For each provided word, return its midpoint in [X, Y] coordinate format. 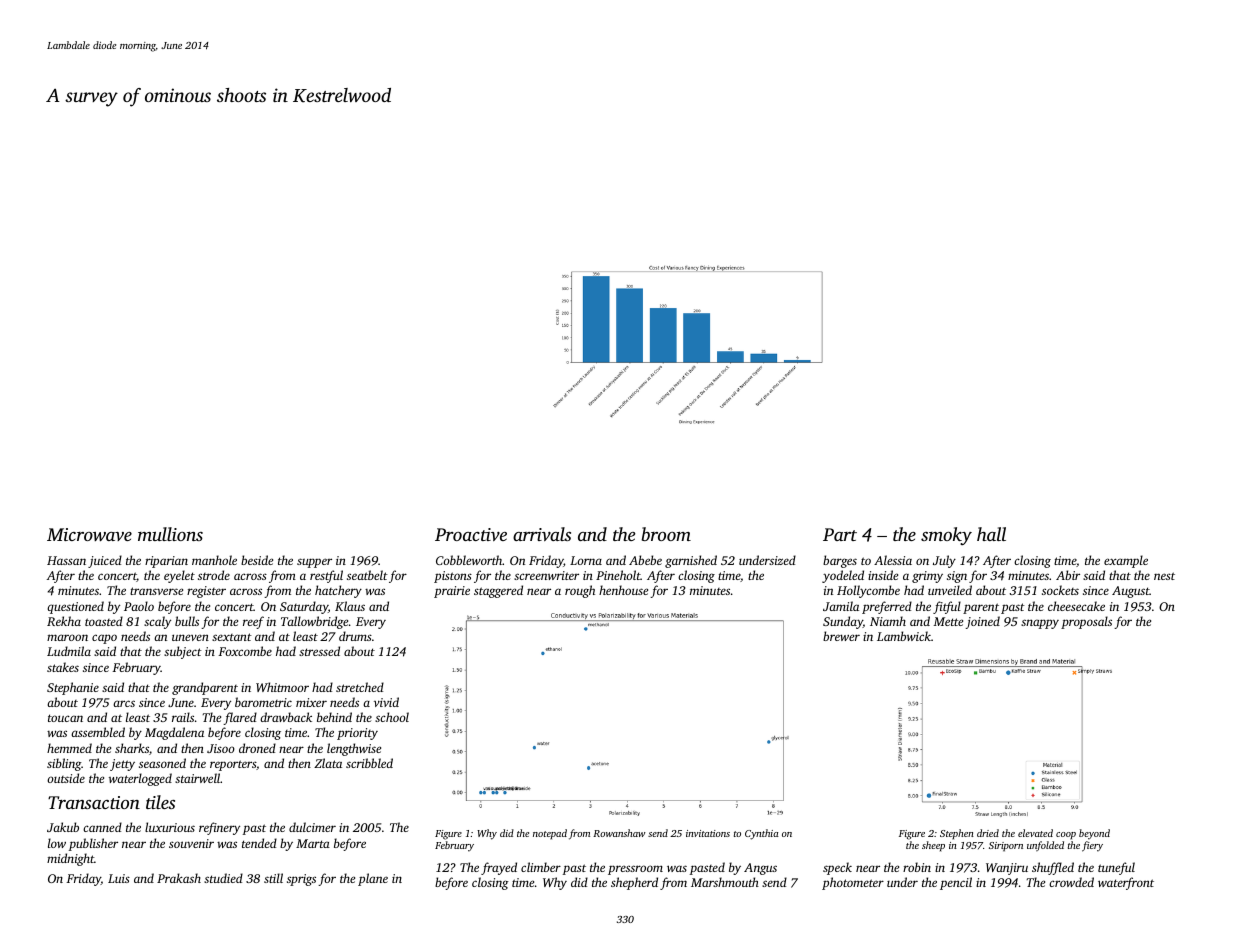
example [1126, 561]
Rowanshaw [619, 833]
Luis [119, 878]
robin [917, 867]
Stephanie [73, 688]
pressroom [635, 870]
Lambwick [904, 636]
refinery [219, 828]
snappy [1040, 624]
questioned [75, 607]
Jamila [841, 606]
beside [257, 560]
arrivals [542, 534]
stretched [360, 687]
